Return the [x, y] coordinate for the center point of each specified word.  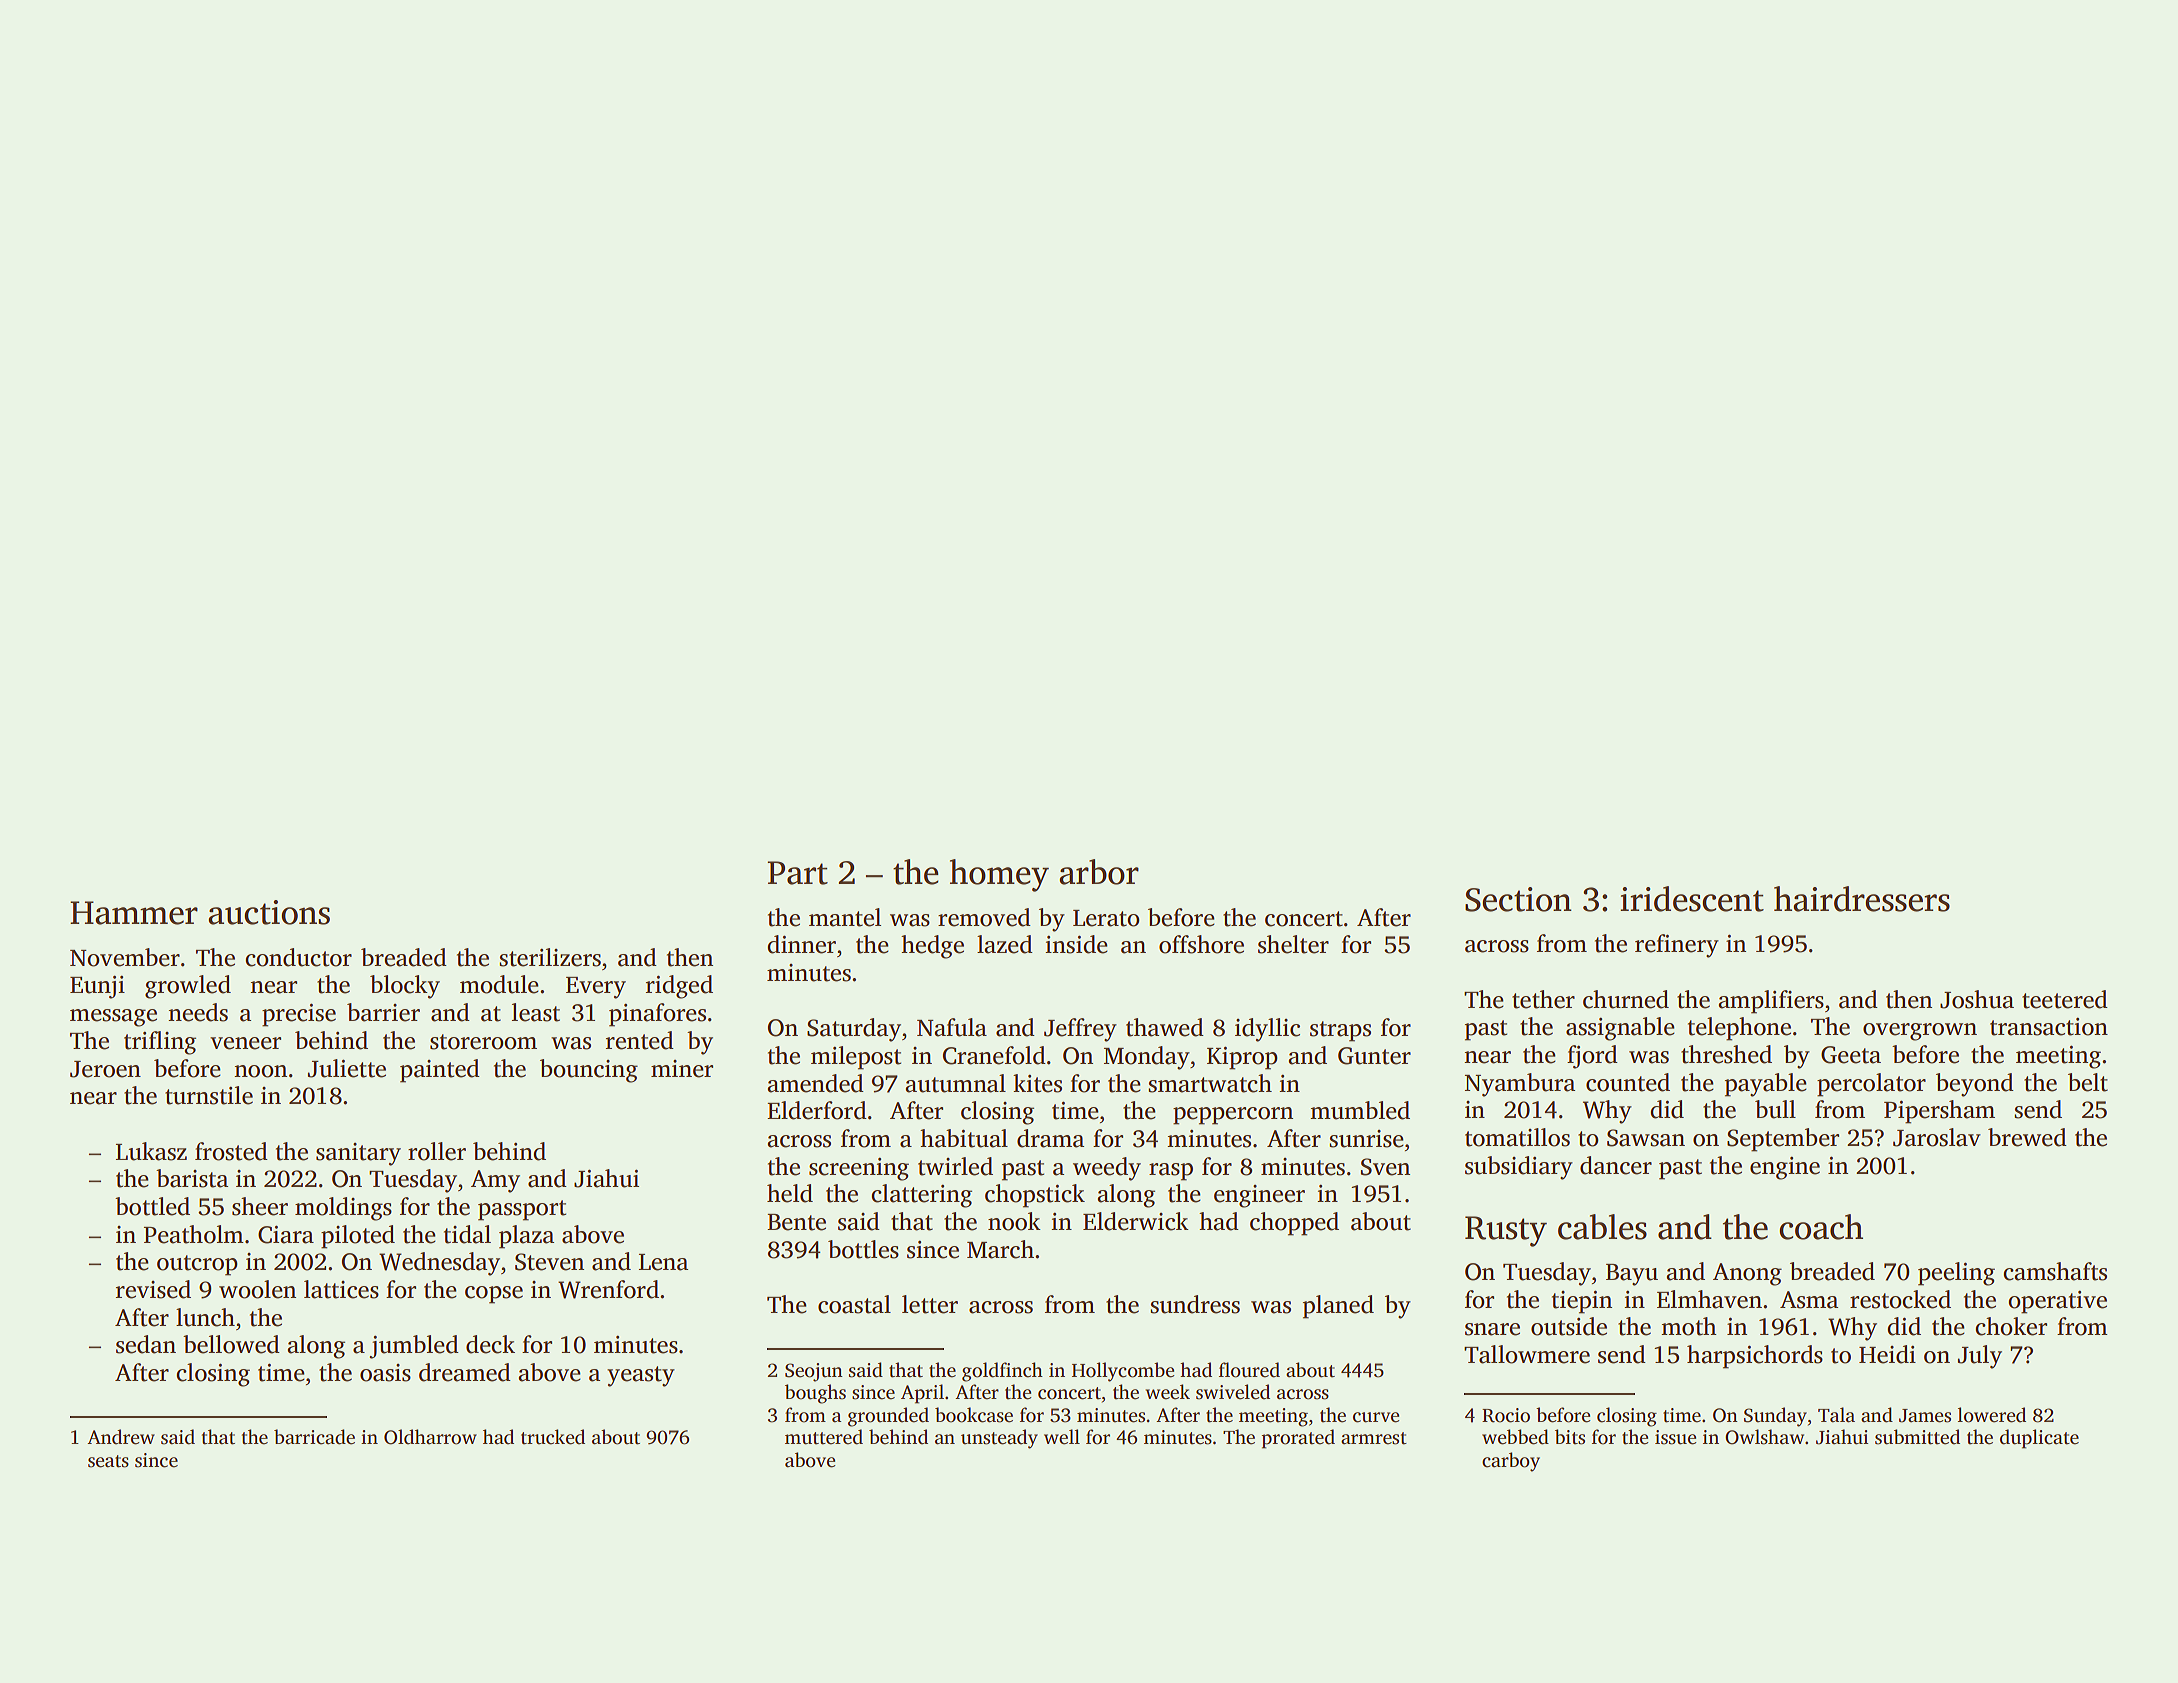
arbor [1099, 872]
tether [1543, 999]
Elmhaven [1709, 1299]
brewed [2027, 1137]
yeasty [641, 1376]
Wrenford [608, 1289]
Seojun [814, 1372]
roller [437, 1151]
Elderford [817, 1110]
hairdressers [1862, 899]
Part [797, 873]
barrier [383, 1012]
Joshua [1977, 999]
